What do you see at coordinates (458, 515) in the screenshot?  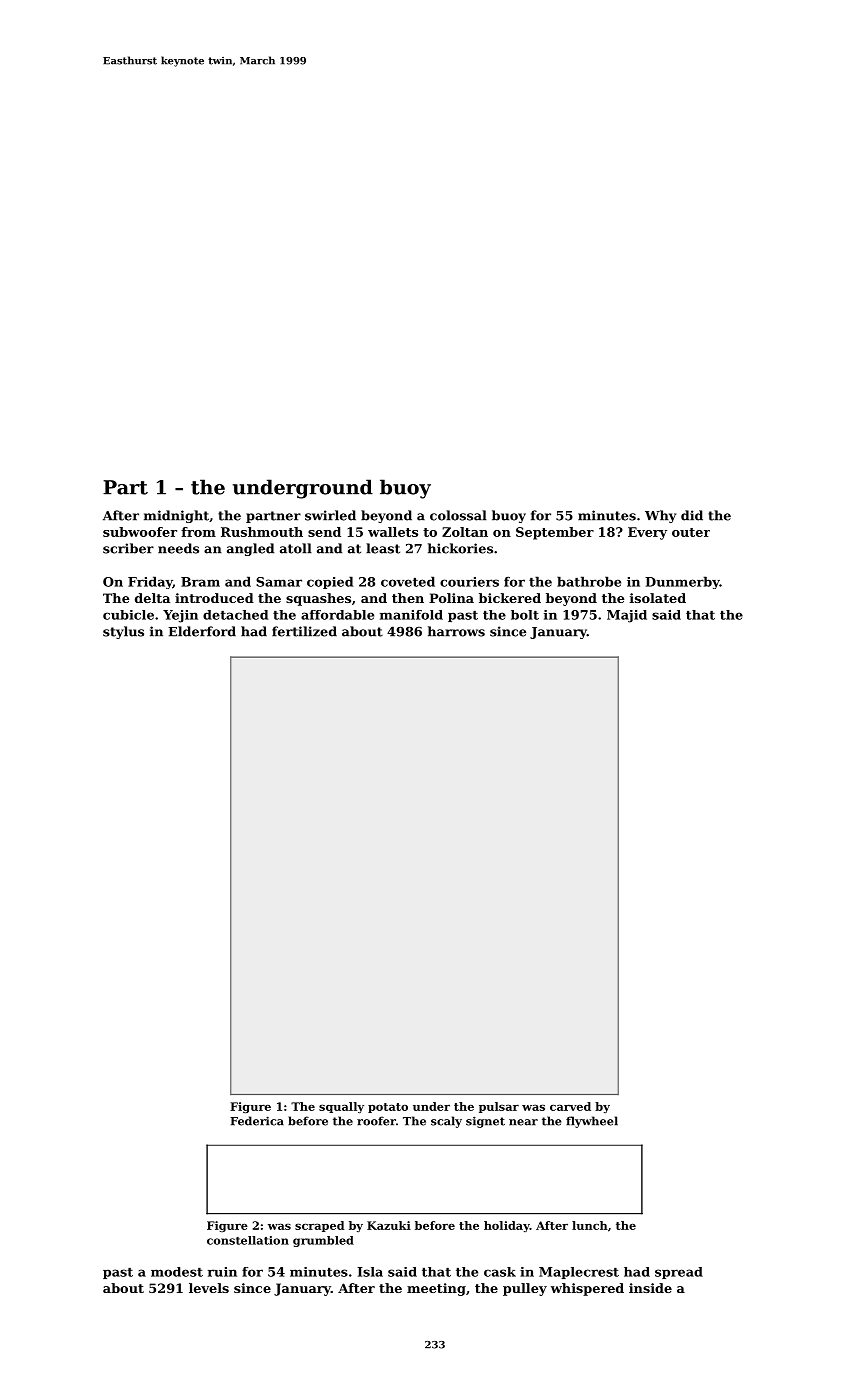 I see `colossal` at bounding box center [458, 515].
